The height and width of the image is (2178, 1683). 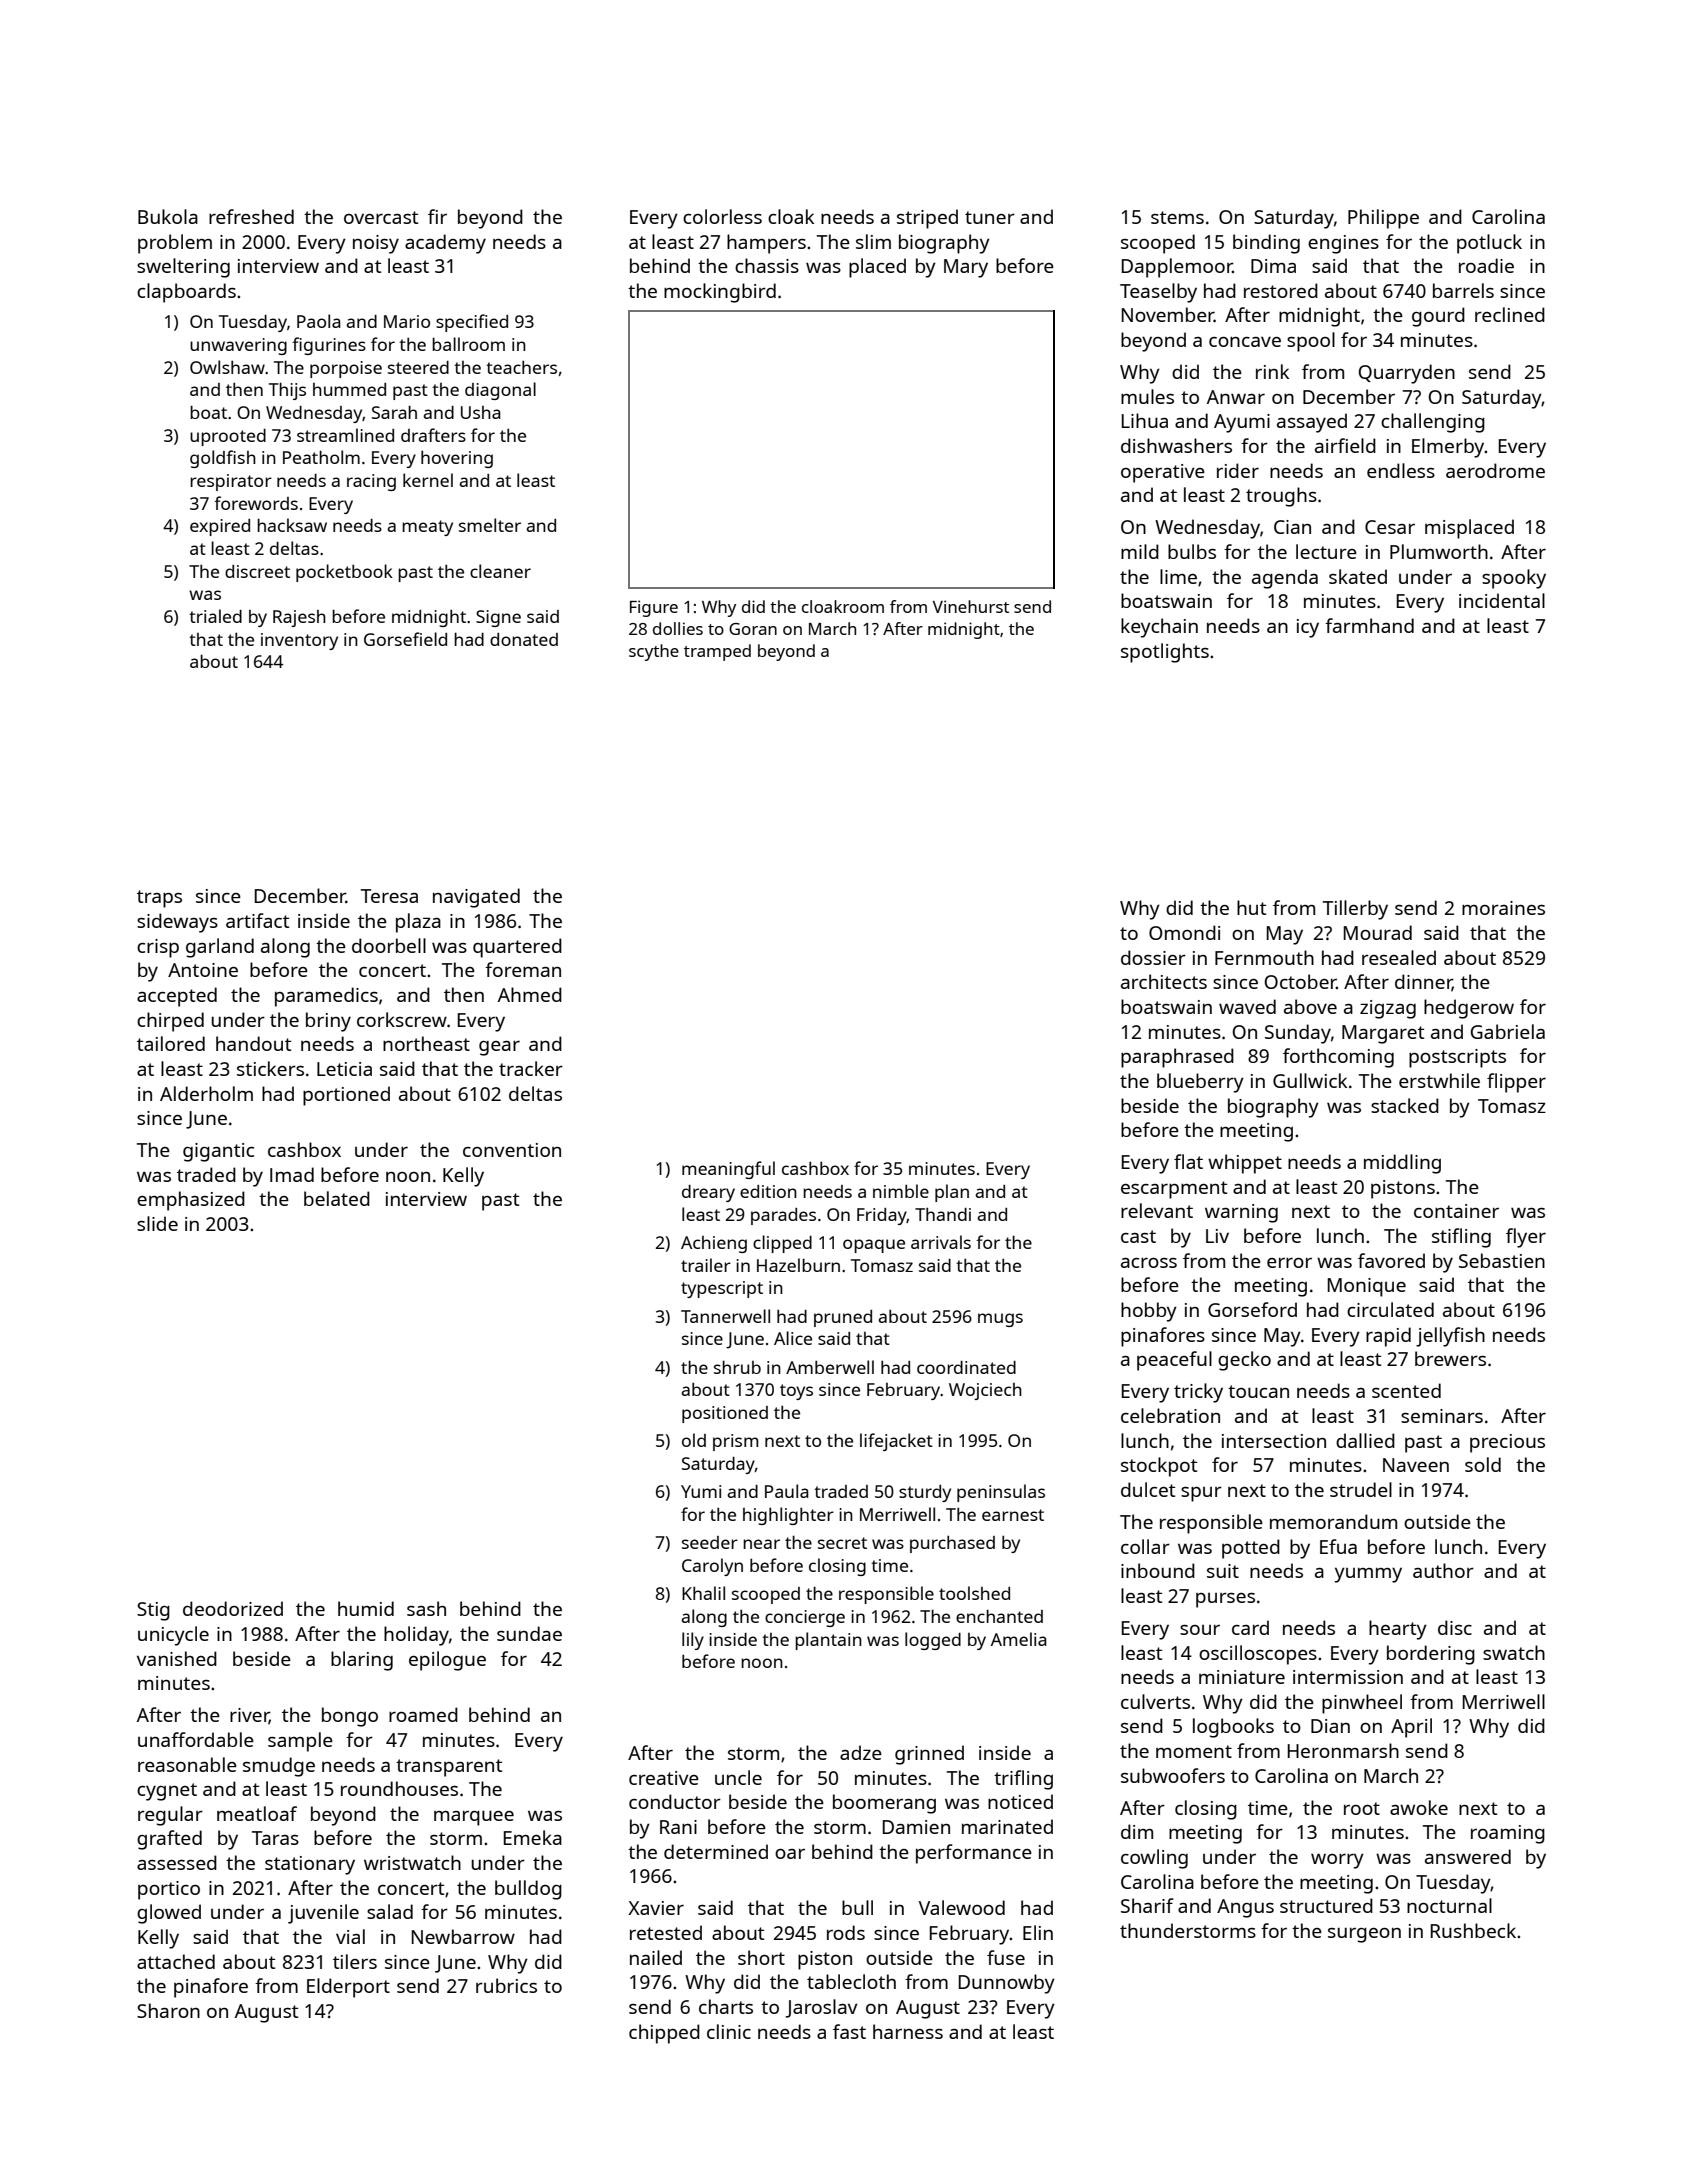 I want to click on Elderport, so click(x=348, y=1988).
